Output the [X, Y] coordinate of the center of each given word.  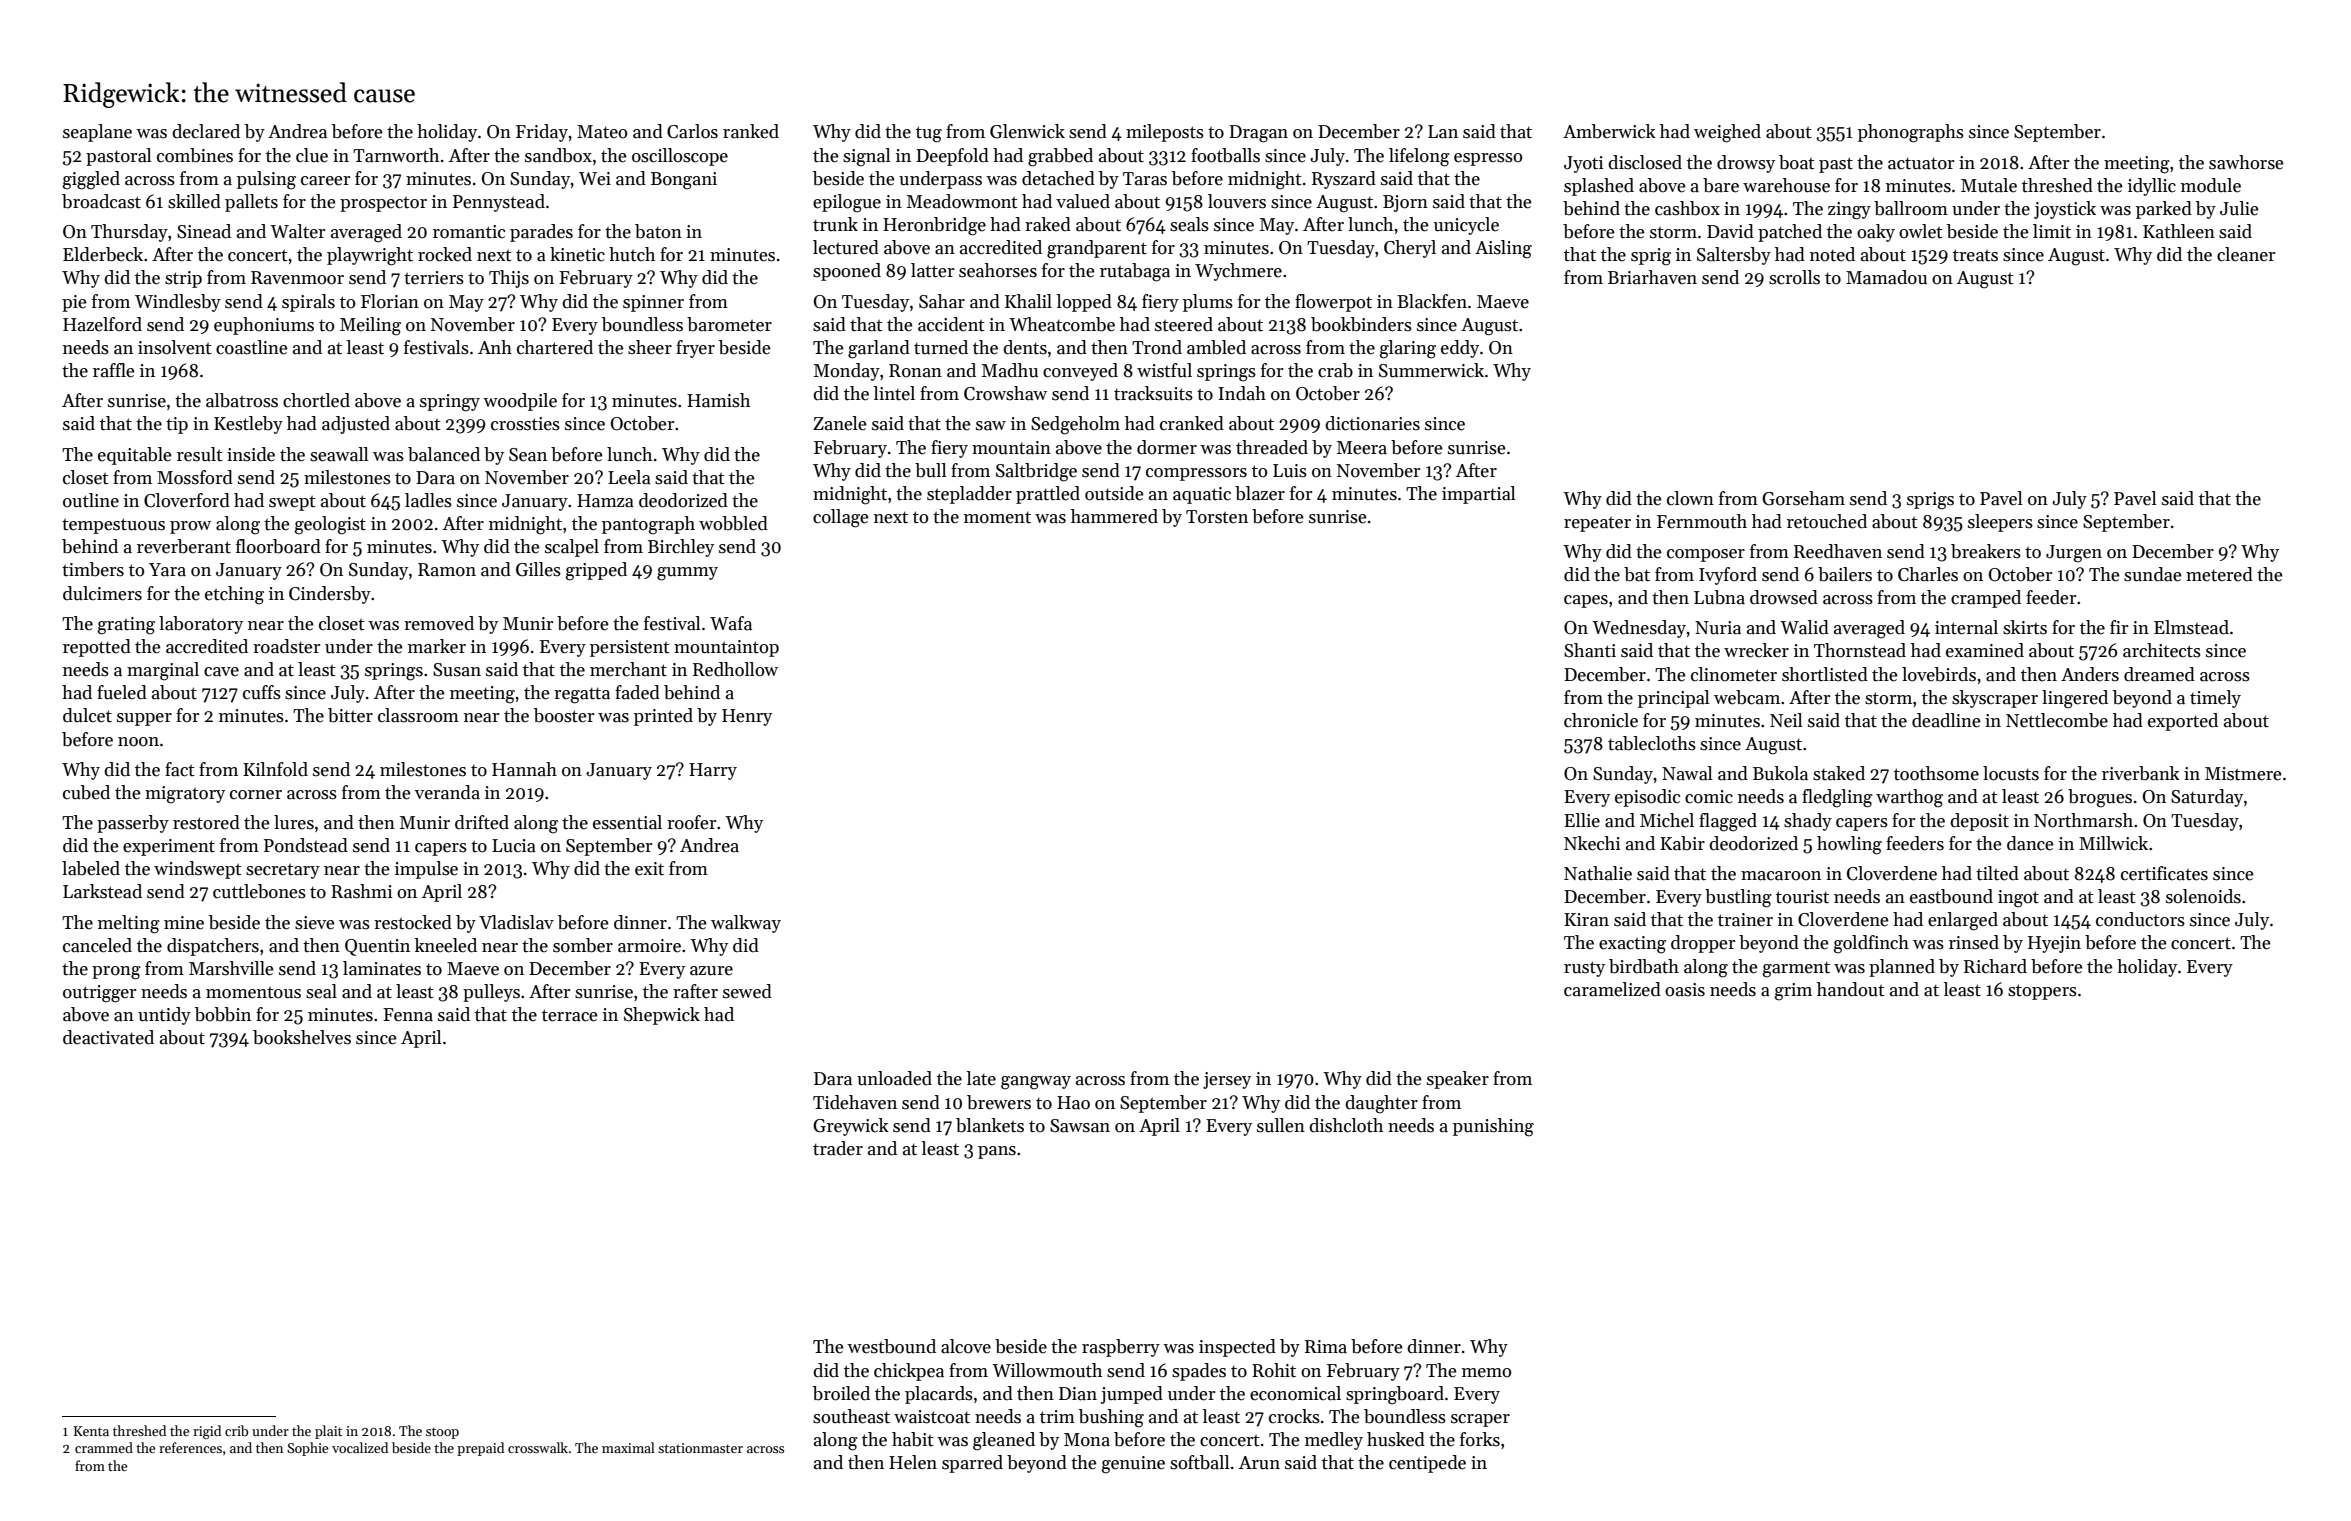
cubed [86, 792]
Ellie [1582, 820]
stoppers [2042, 992]
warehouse [1786, 185]
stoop [442, 1433]
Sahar [942, 301]
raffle [114, 370]
